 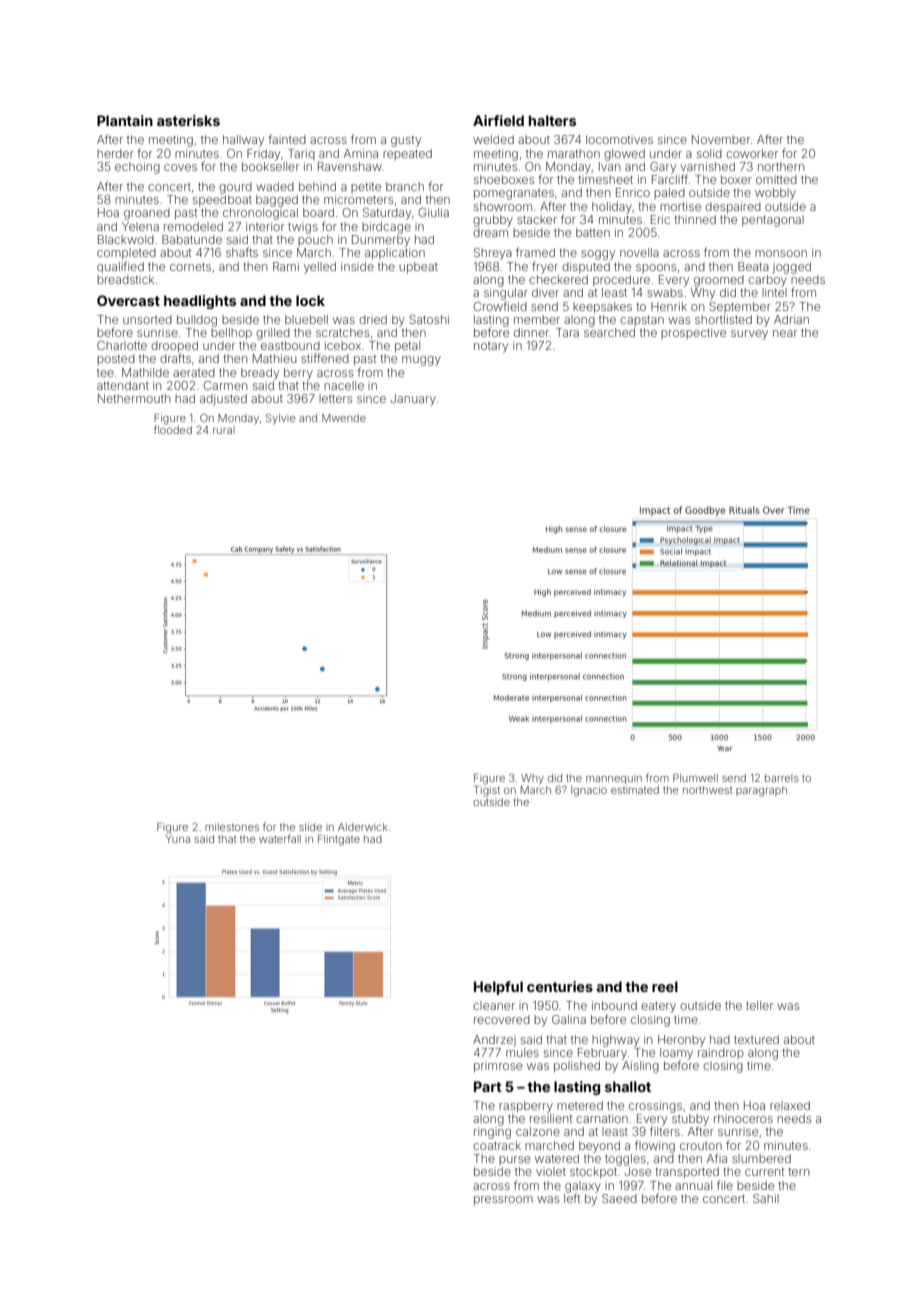 What do you see at coordinates (782, 778) in the image?
I see `barrels` at bounding box center [782, 778].
